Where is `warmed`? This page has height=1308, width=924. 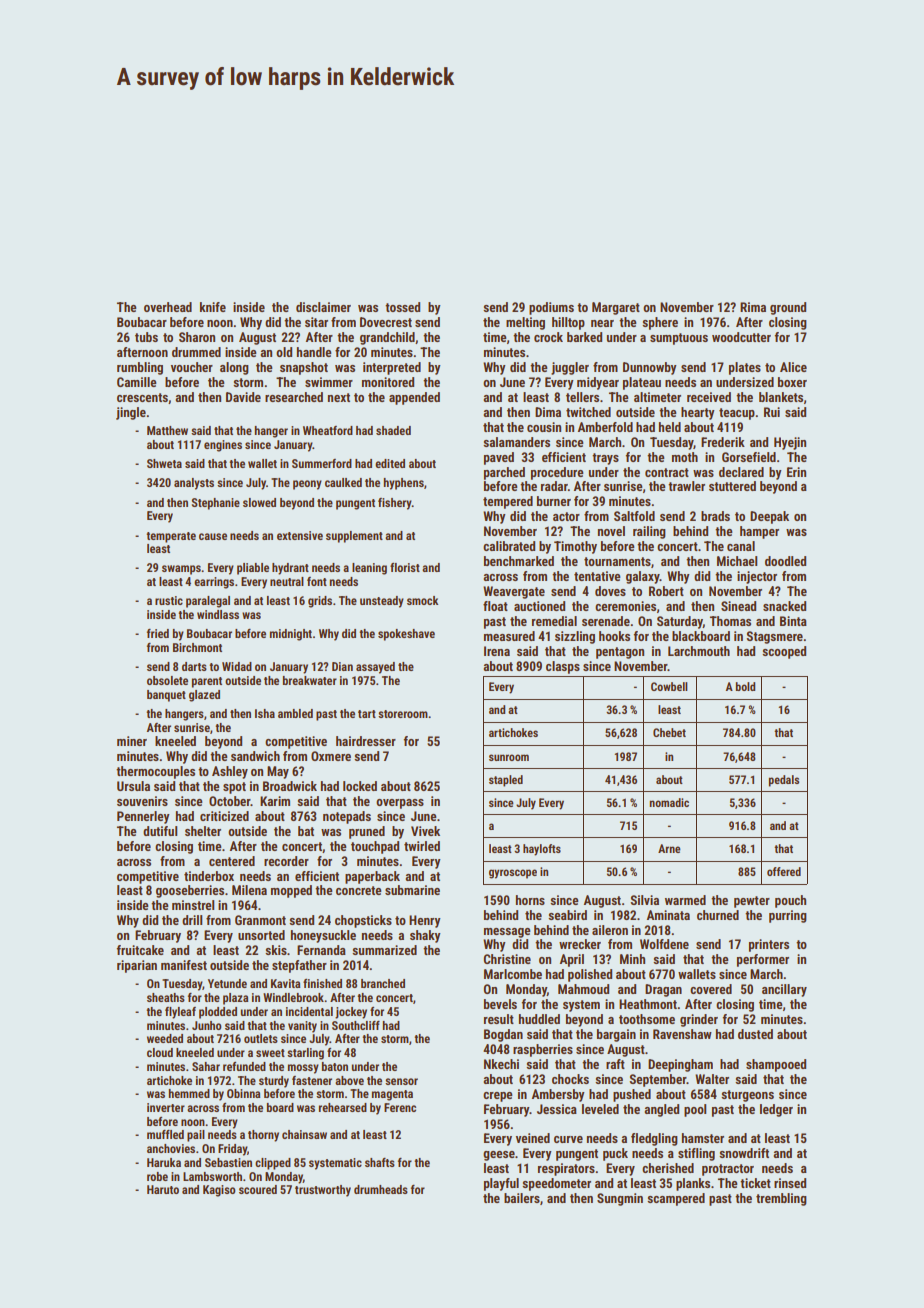
warmed is located at coordinates (685, 900).
